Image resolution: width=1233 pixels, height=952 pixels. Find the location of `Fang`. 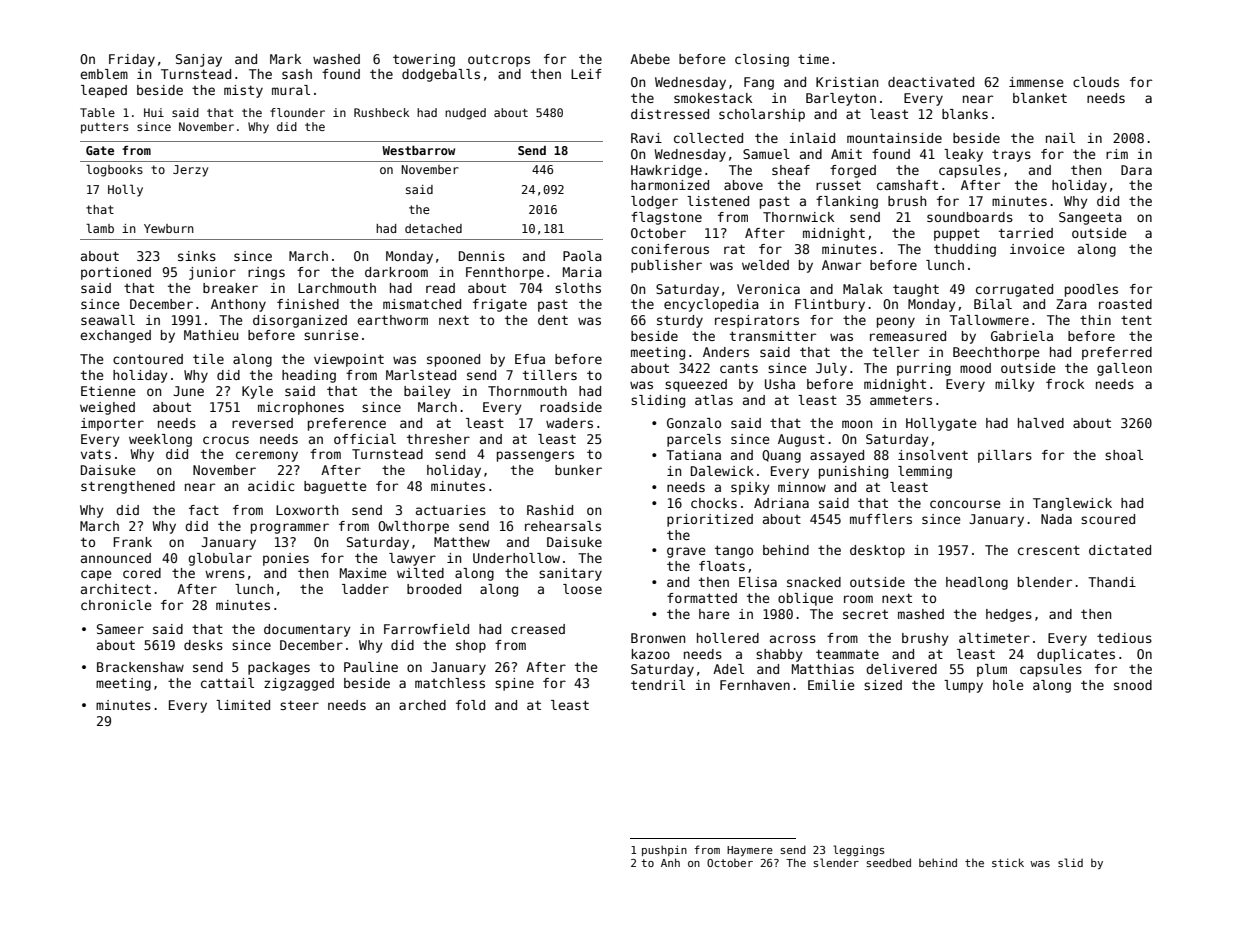

Fang is located at coordinates (759, 83).
